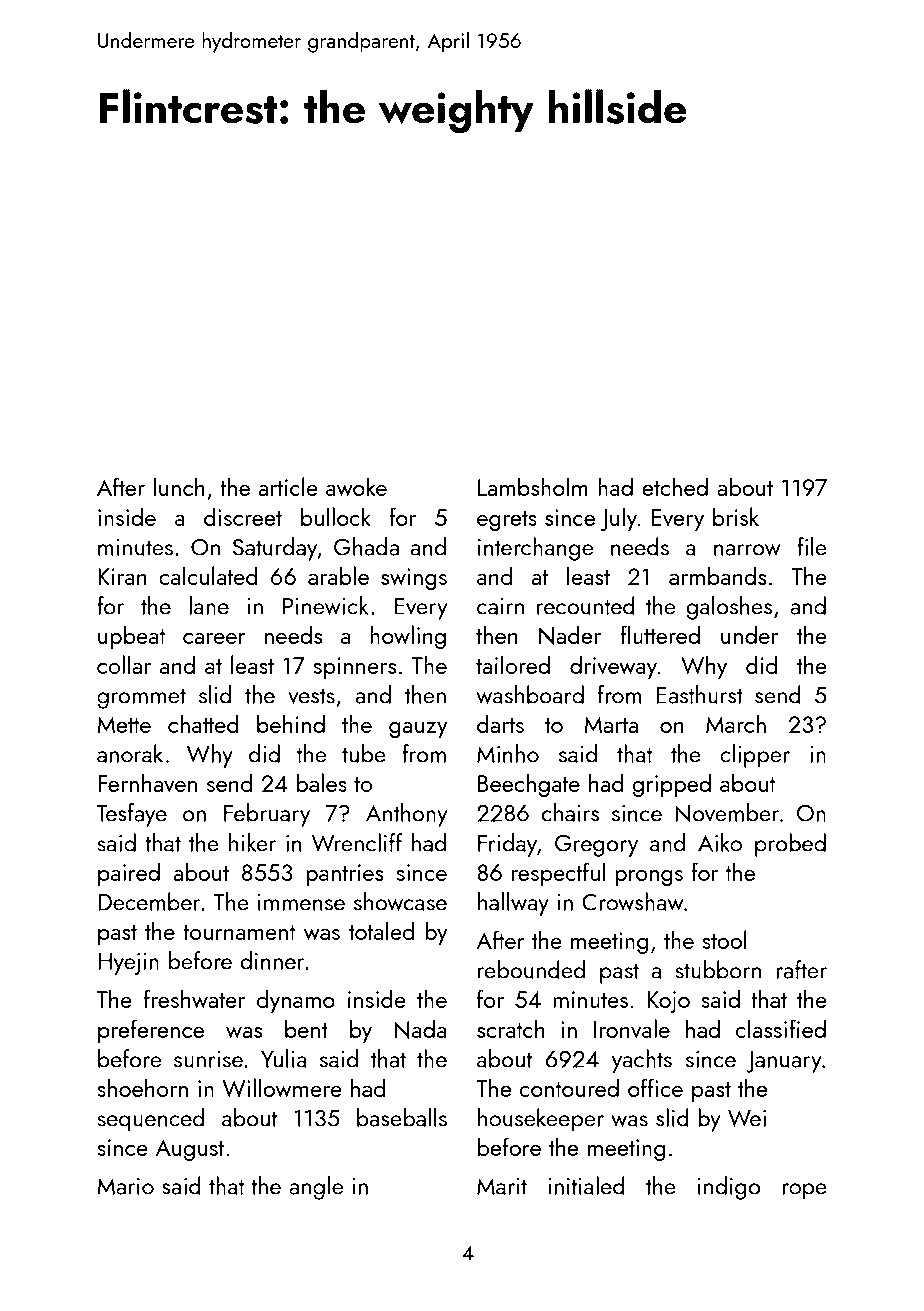 The image size is (924, 1311). I want to click on awoke, so click(356, 486).
